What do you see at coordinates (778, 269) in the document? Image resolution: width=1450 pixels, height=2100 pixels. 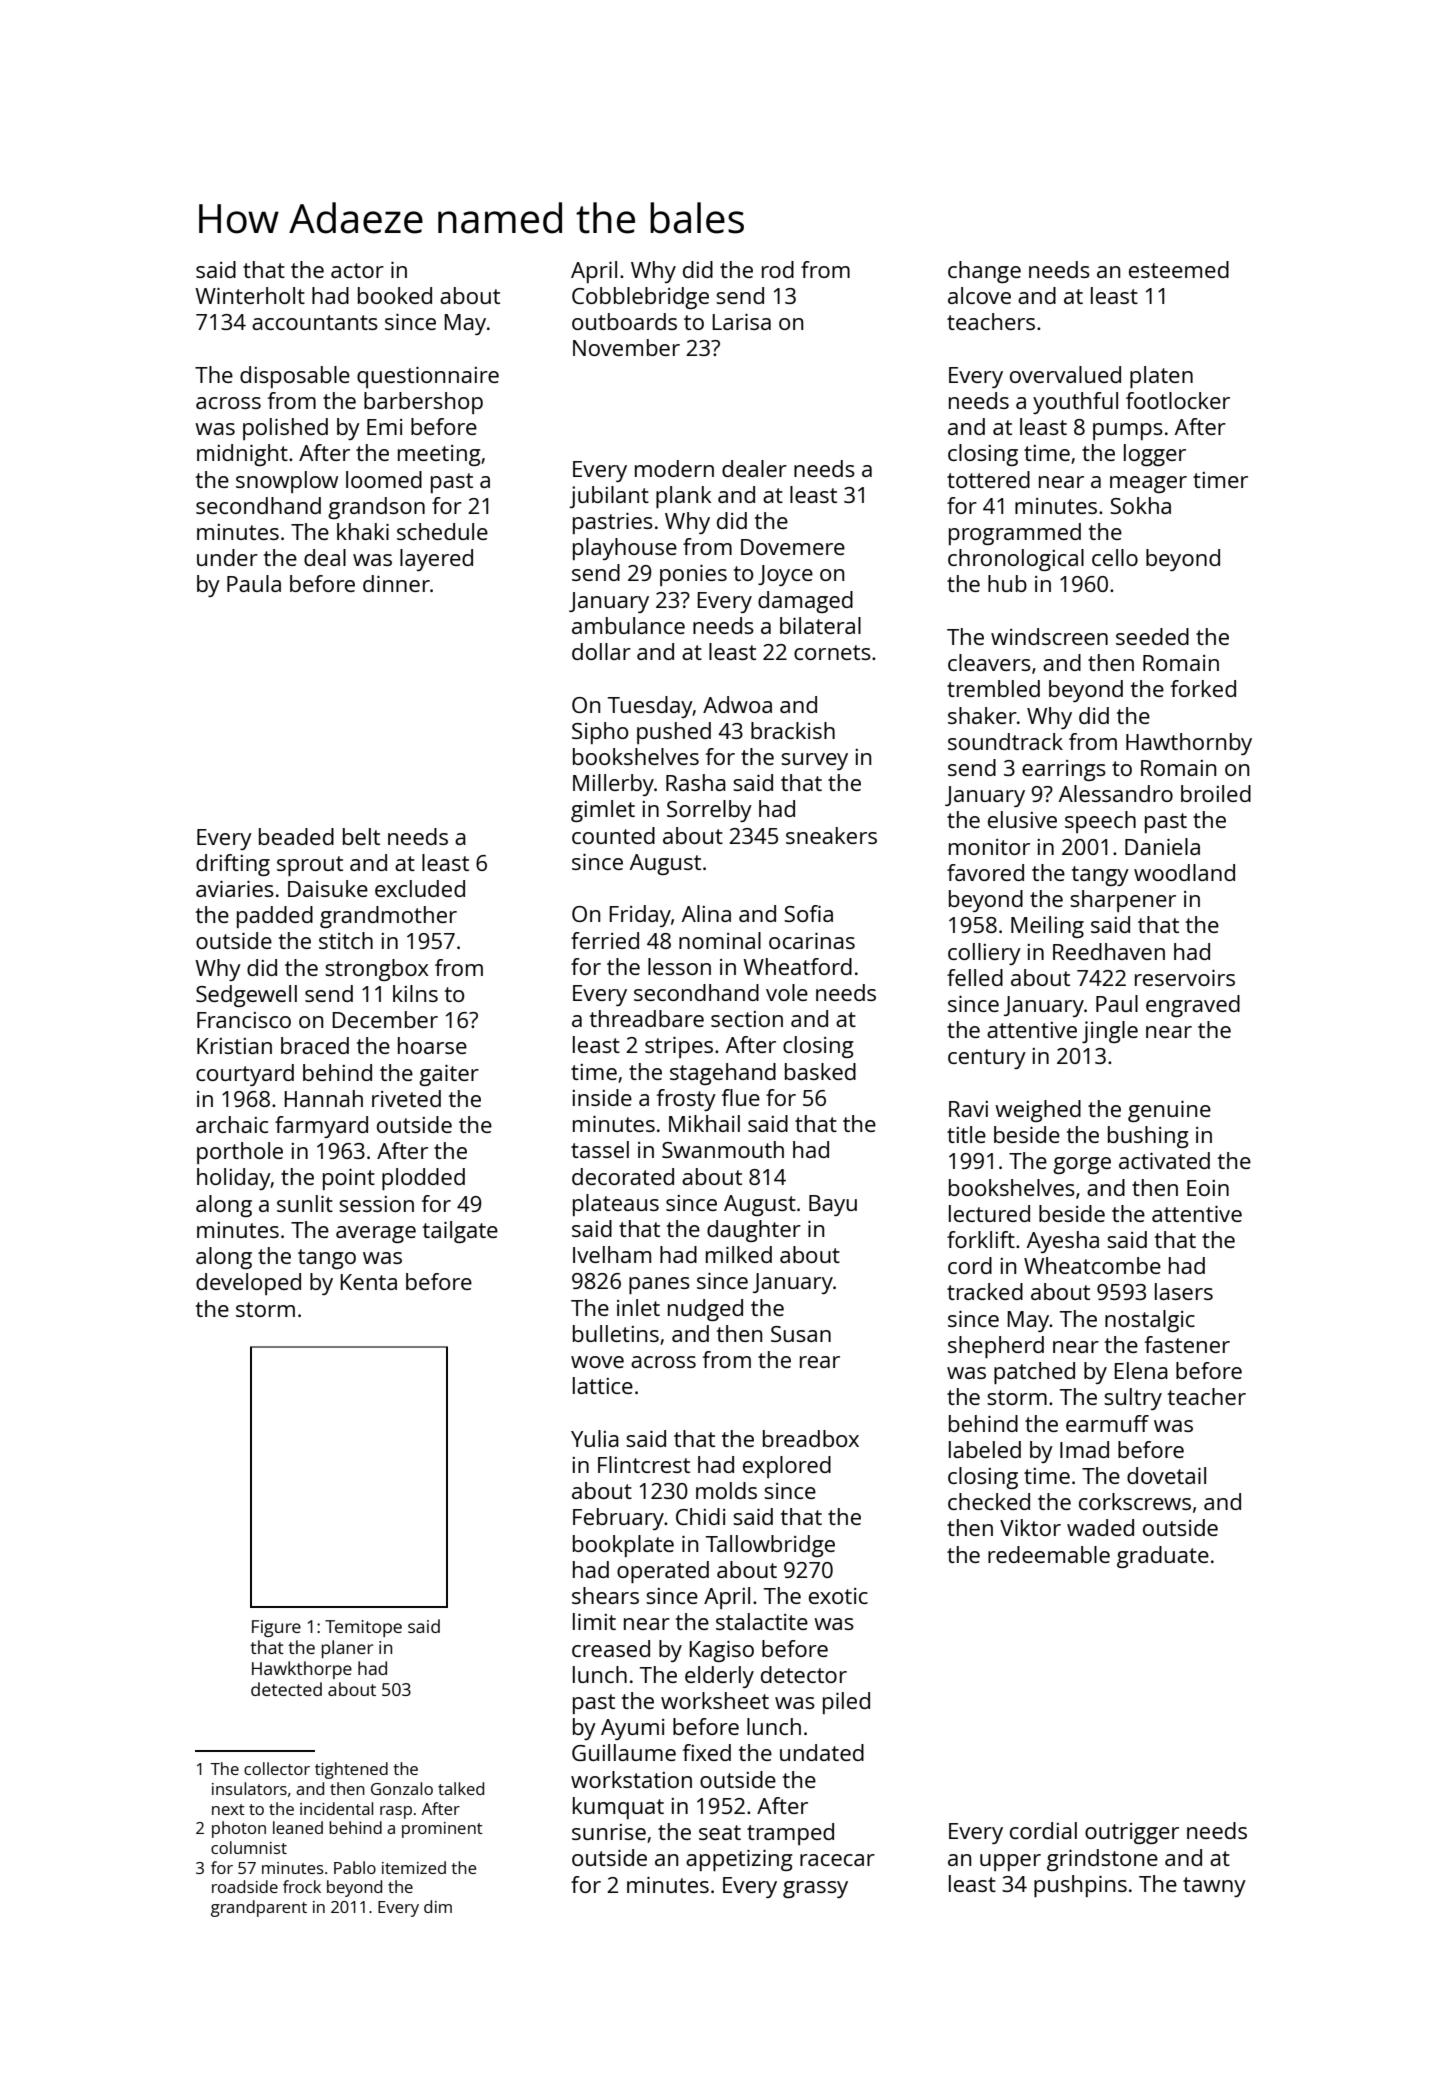 I see `rod` at bounding box center [778, 269].
